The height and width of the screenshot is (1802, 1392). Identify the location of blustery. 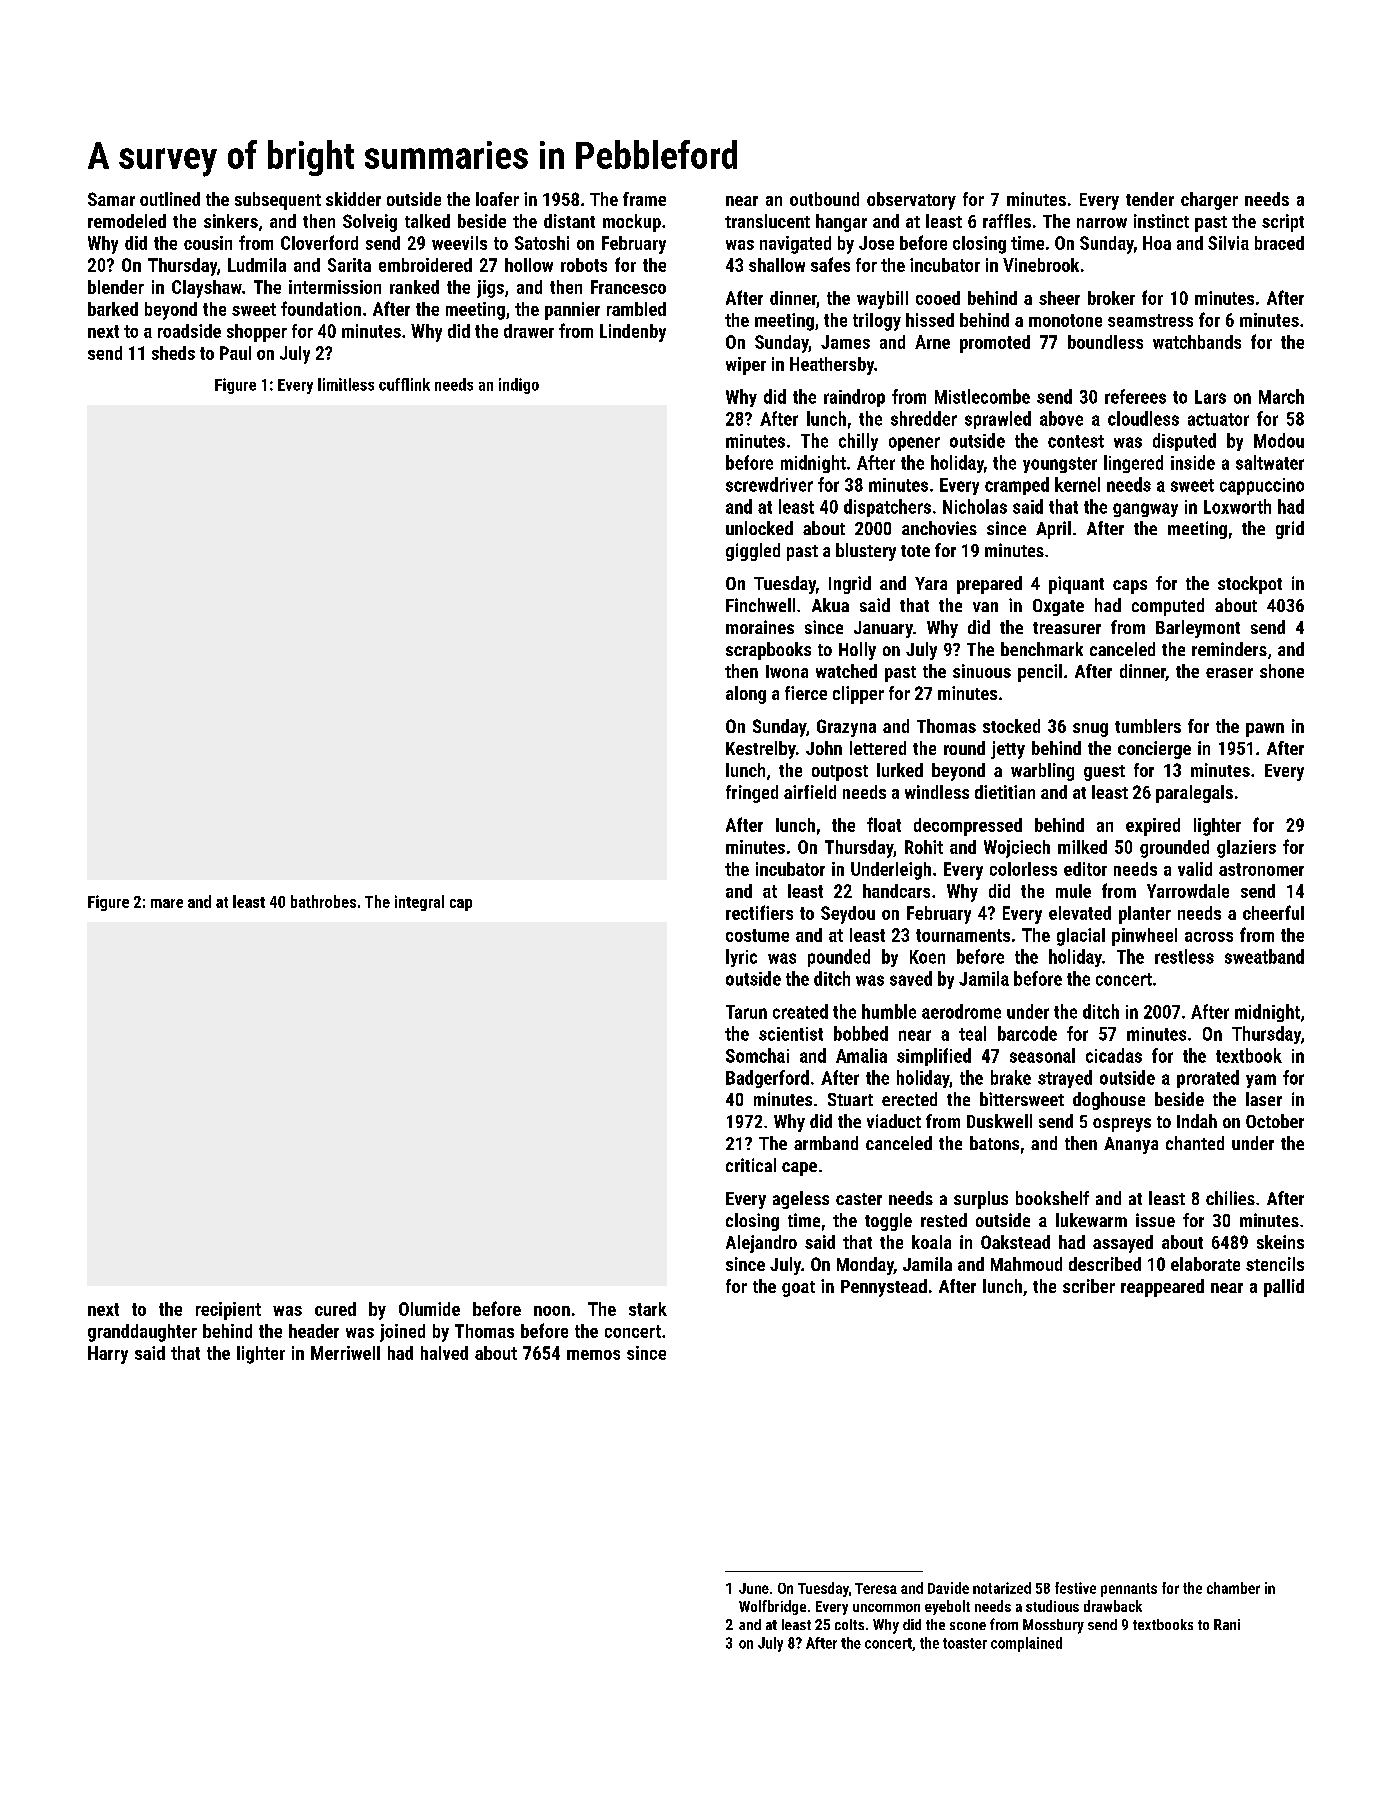
(866, 552).
